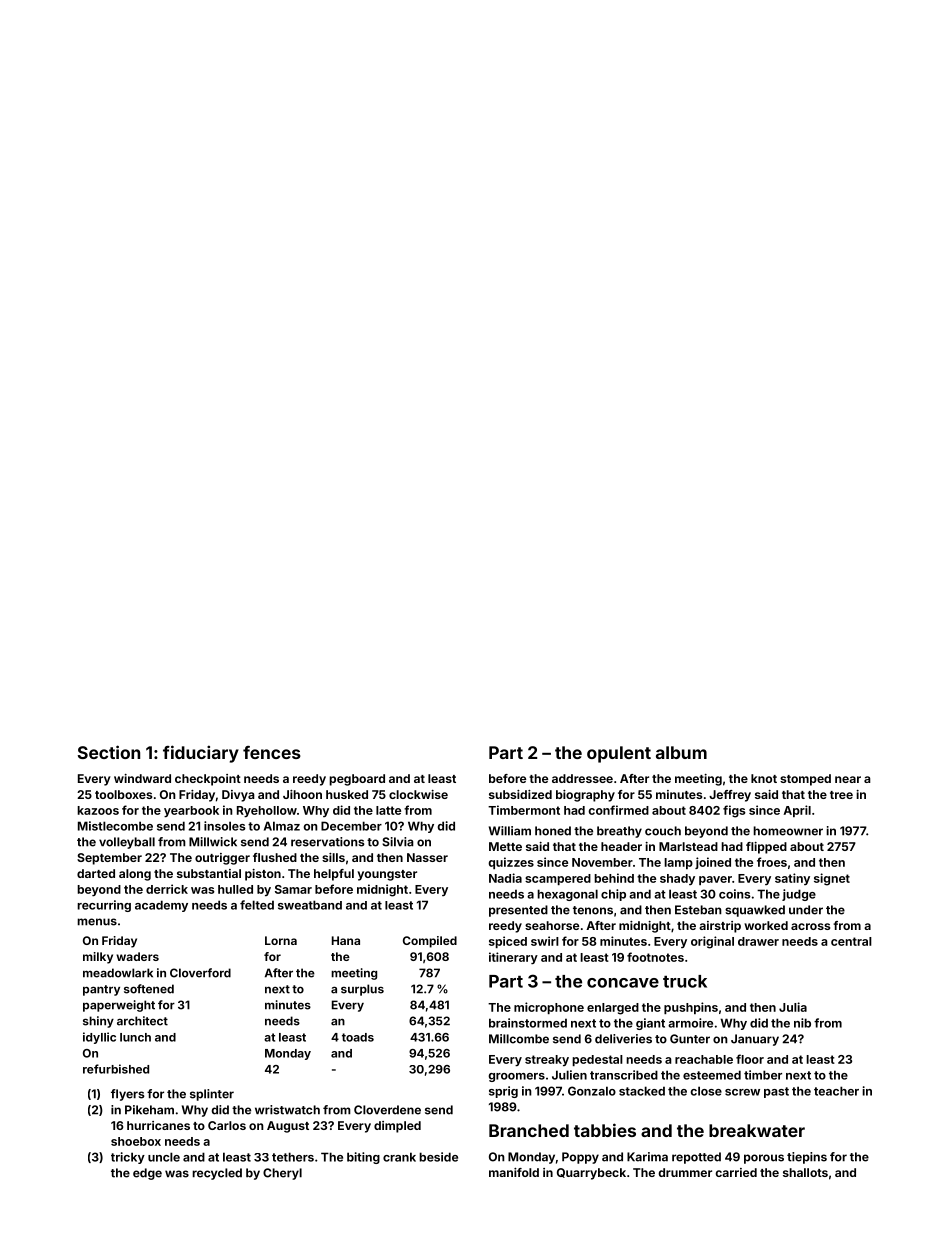 The width and height of the screenshot is (952, 1233). What do you see at coordinates (272, 752) in the screenshot?
I see `fences` at bounding box center [272, 752].
